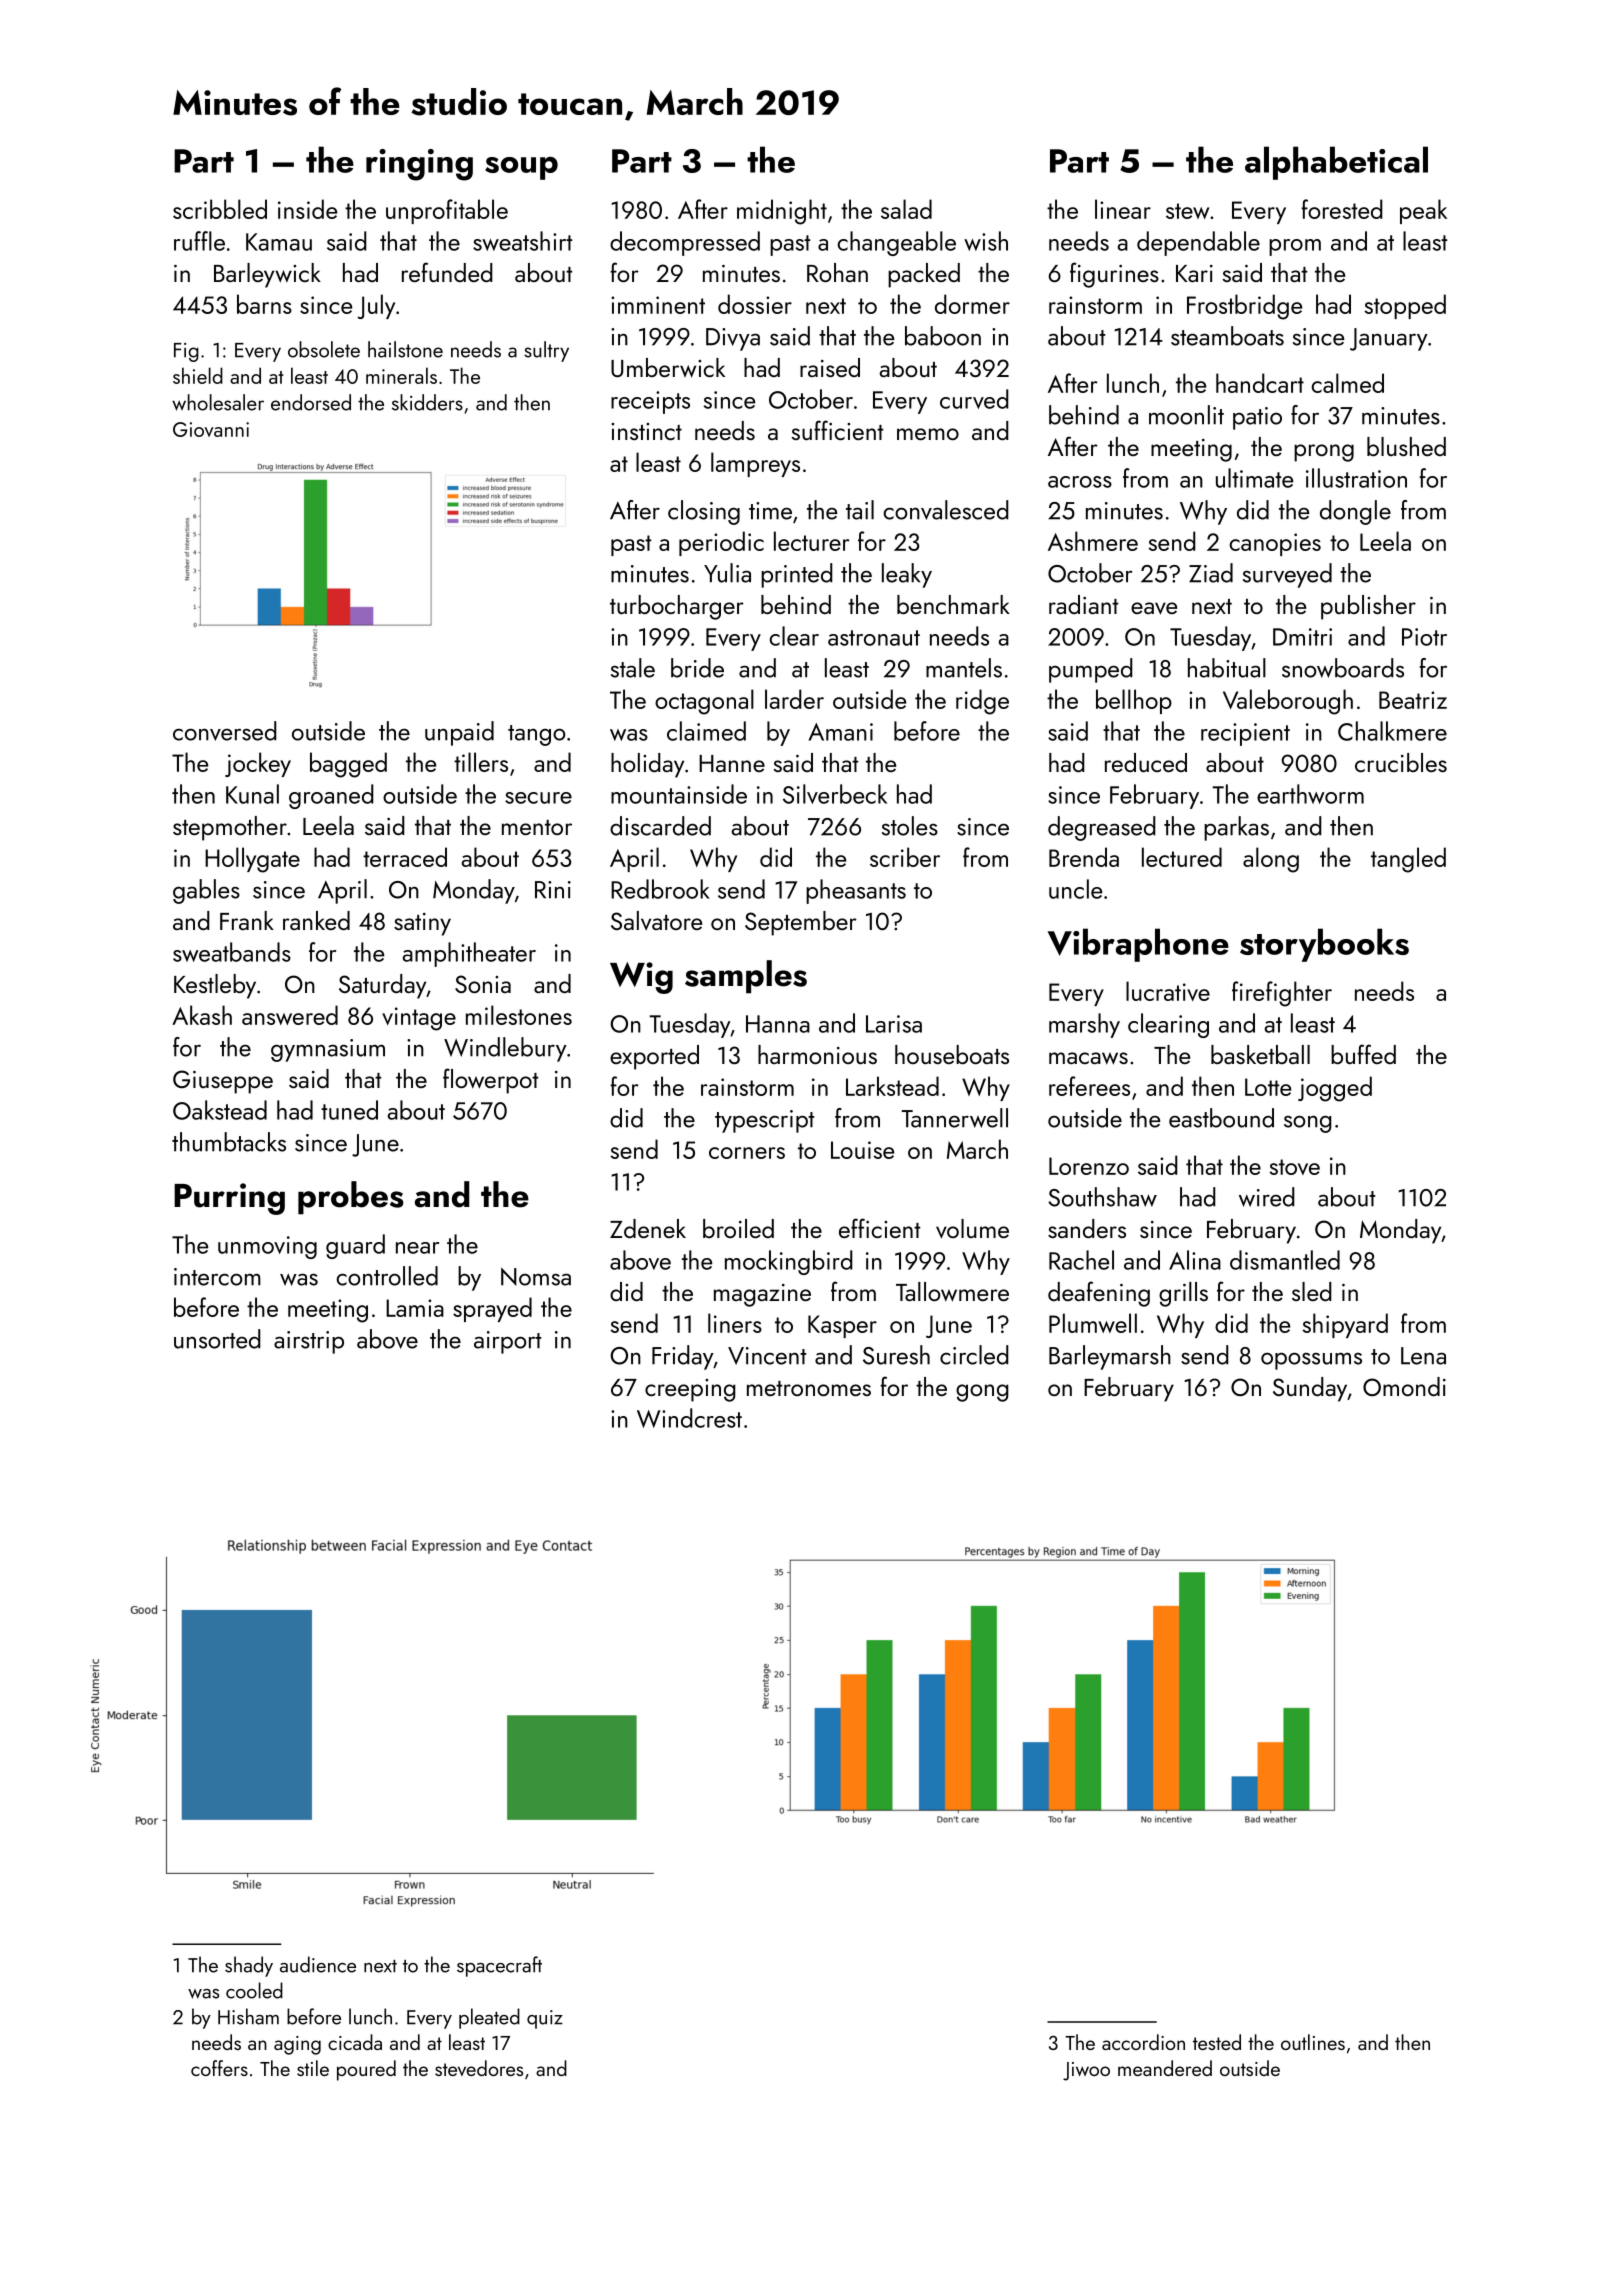  What do you see at coordinates (211, 429) in the page?
I see `Giovanni` at bounding box center [211, 429].
